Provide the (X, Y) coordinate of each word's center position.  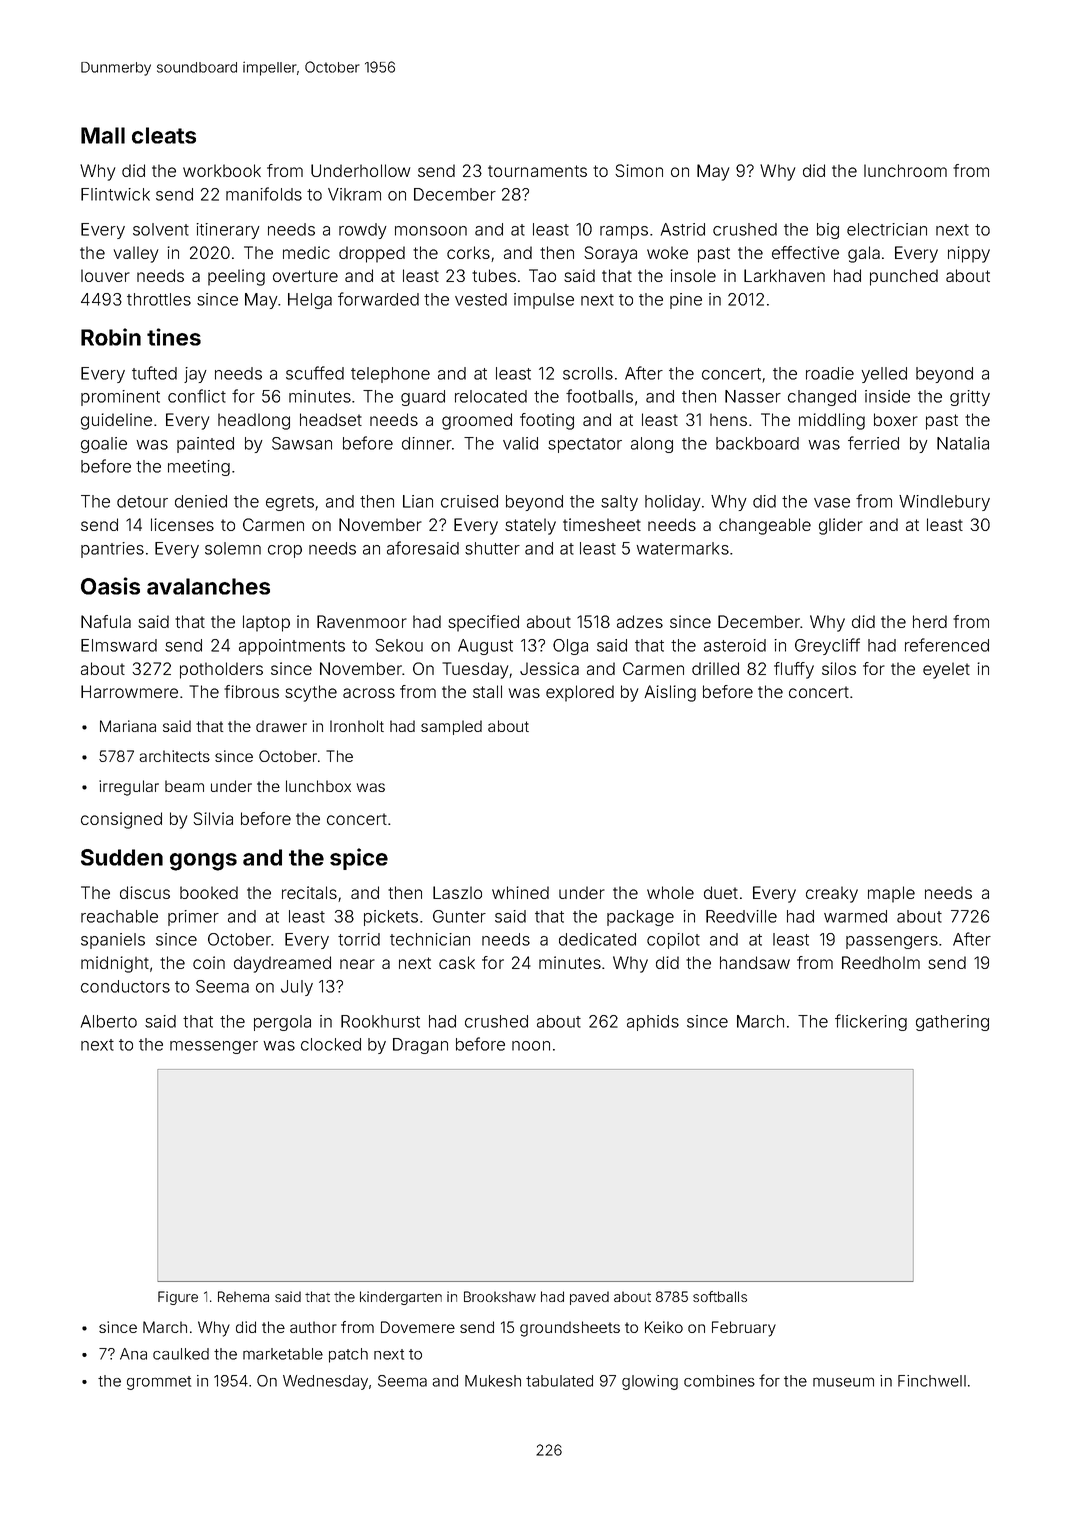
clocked (331, 1044)
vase (832, 503)
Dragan (420, 1046)
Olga (570, 647)
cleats (164, 135)
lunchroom (905, 170)
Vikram (354, 194)
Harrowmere (129, 691)
